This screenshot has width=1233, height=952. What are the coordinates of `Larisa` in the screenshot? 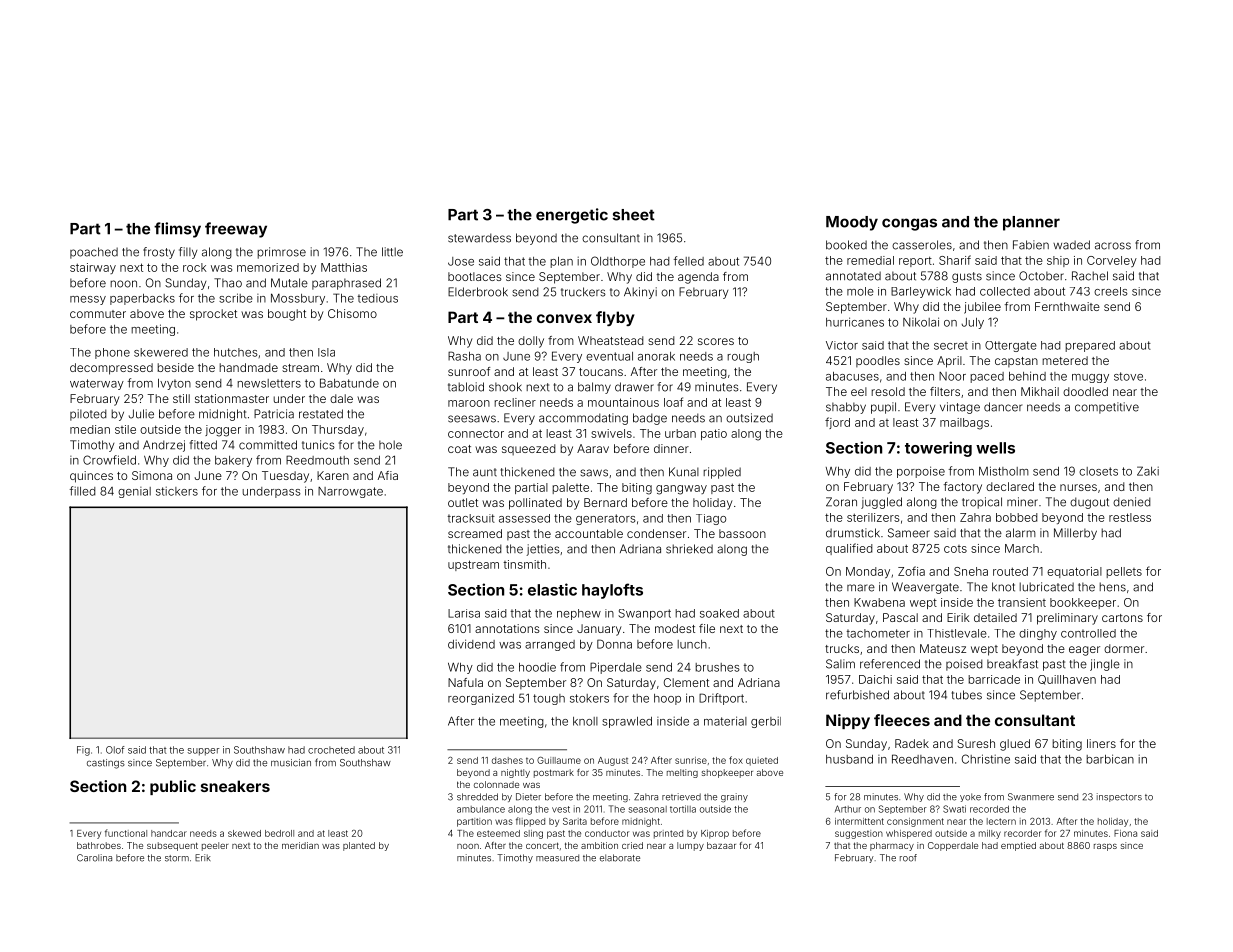 It's located at (464, 613).
